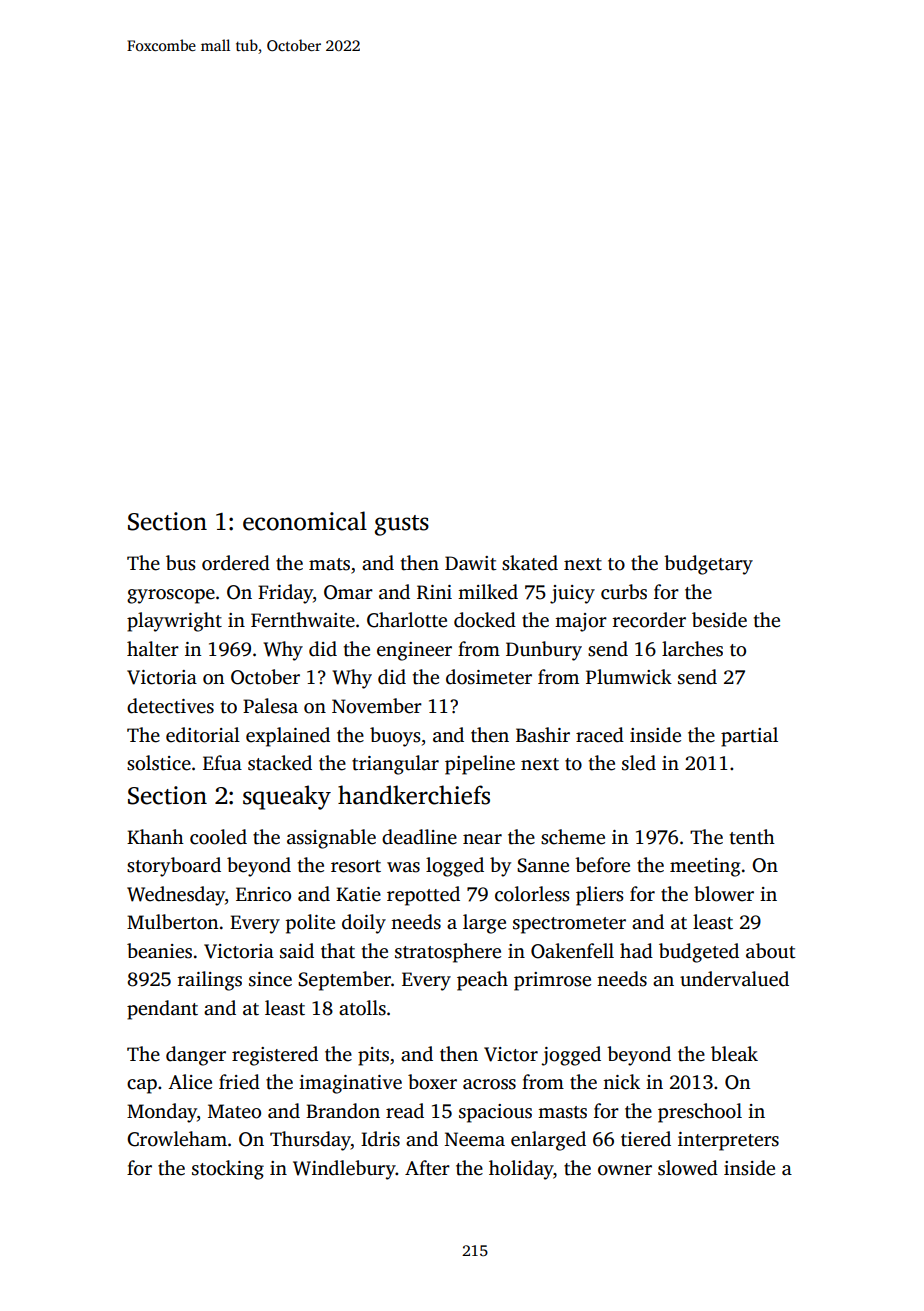 The height and width of the image is (1311, 924). Describe the element at coordinates (270, 706) in the image. I see `Palesa` at that location.
